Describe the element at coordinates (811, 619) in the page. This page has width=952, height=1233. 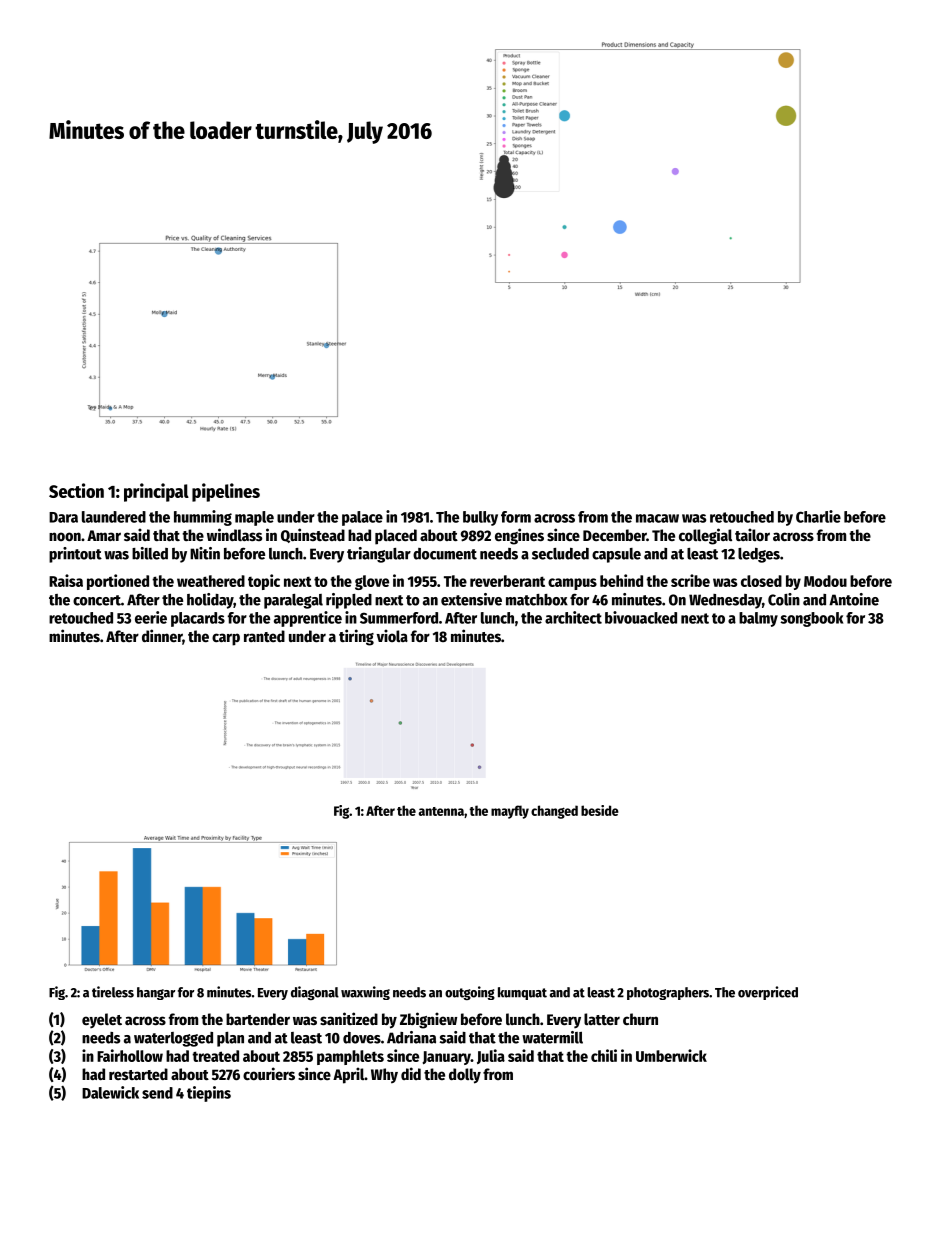
I see `songbook` at that location.
